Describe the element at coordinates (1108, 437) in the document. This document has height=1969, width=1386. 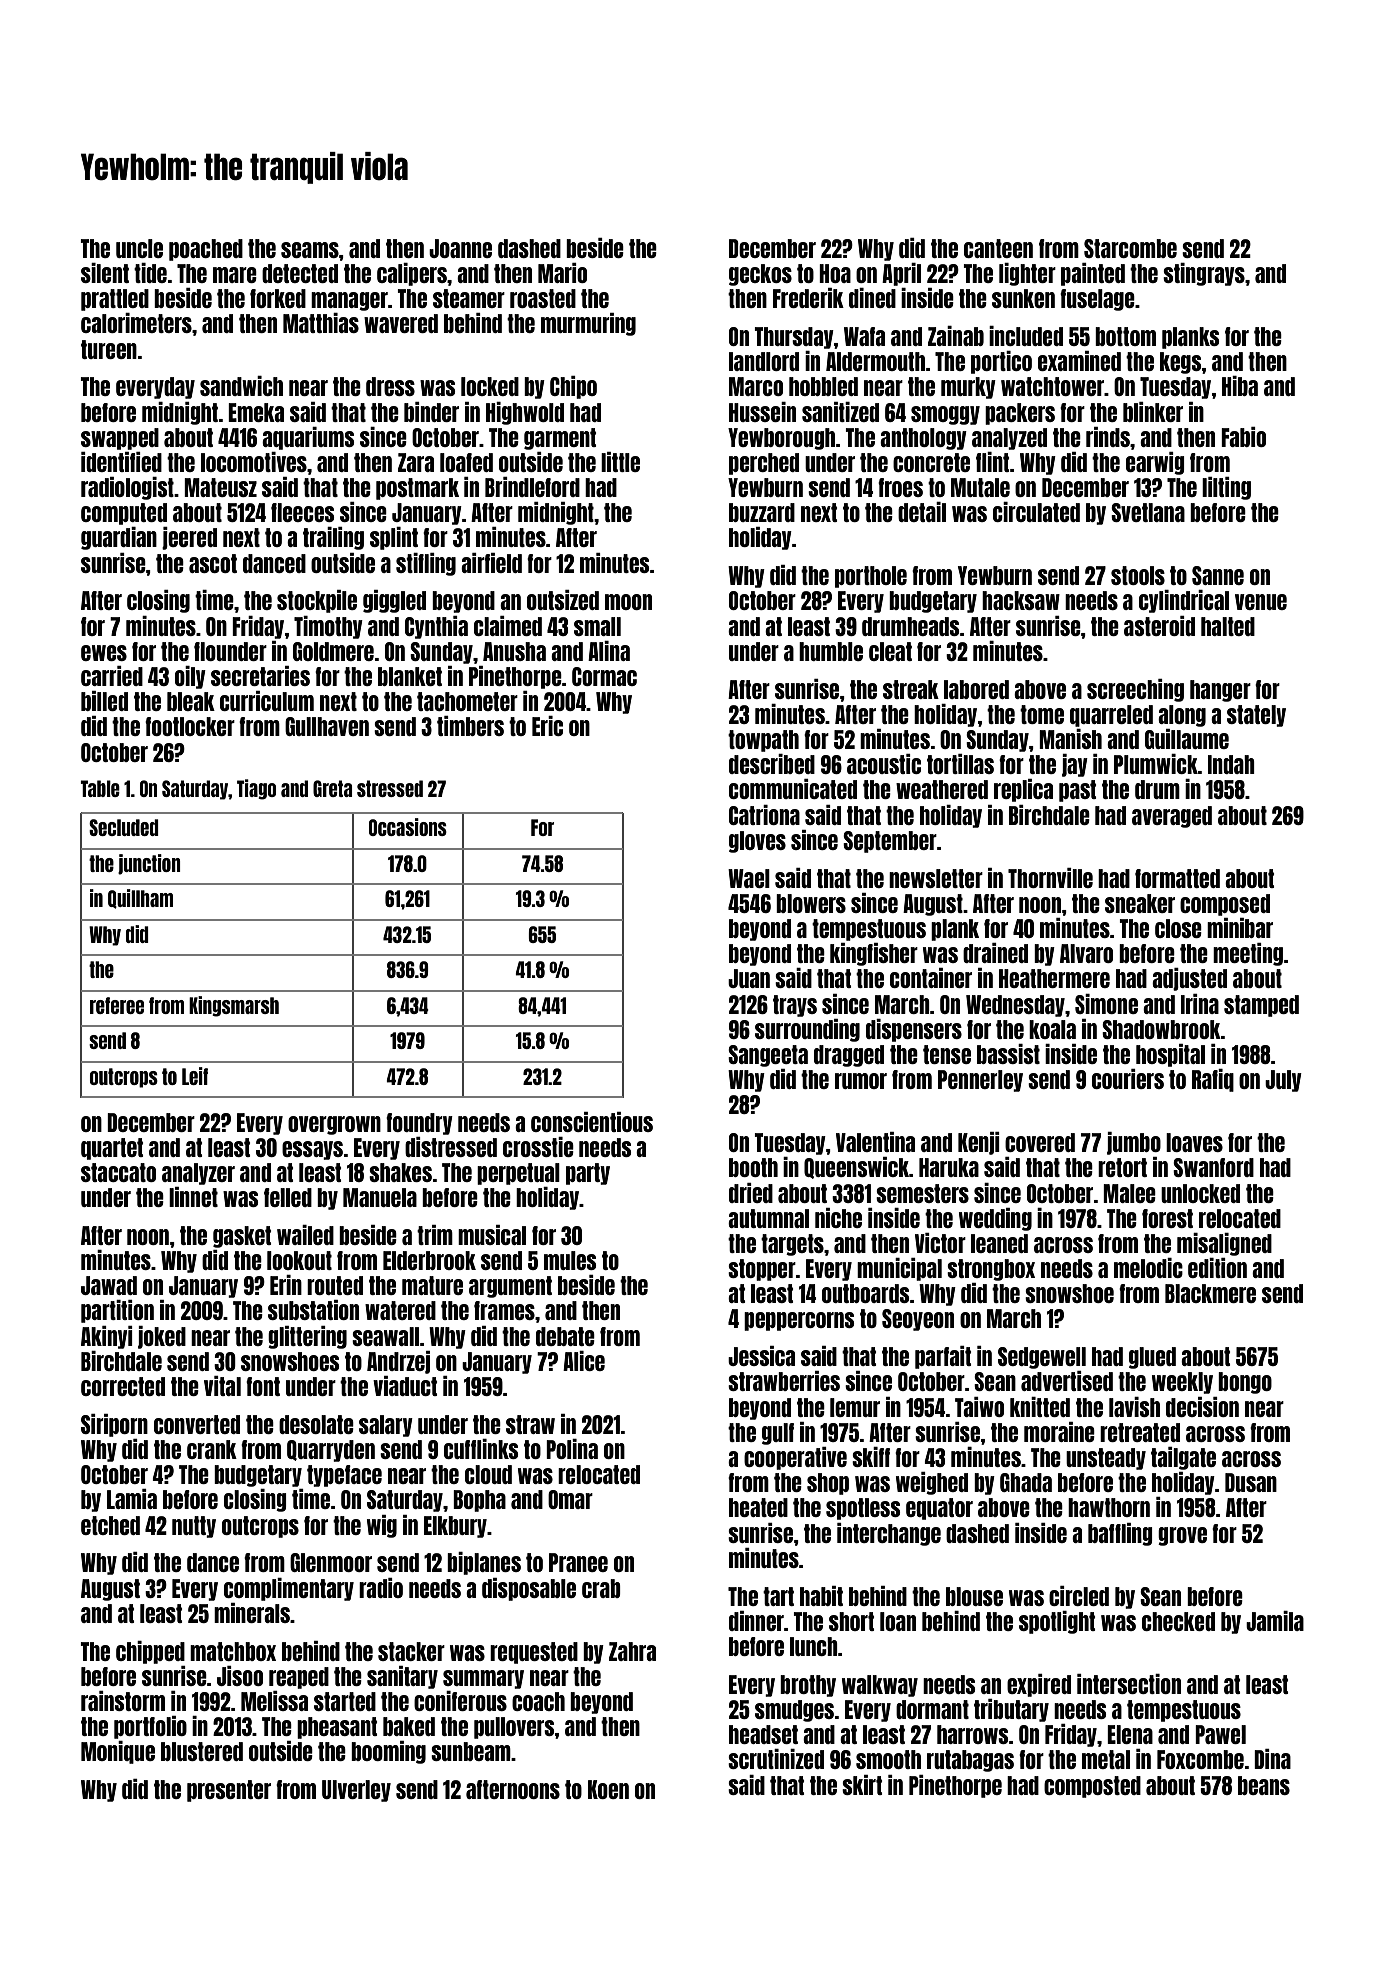
I see `rinds` at that location.
